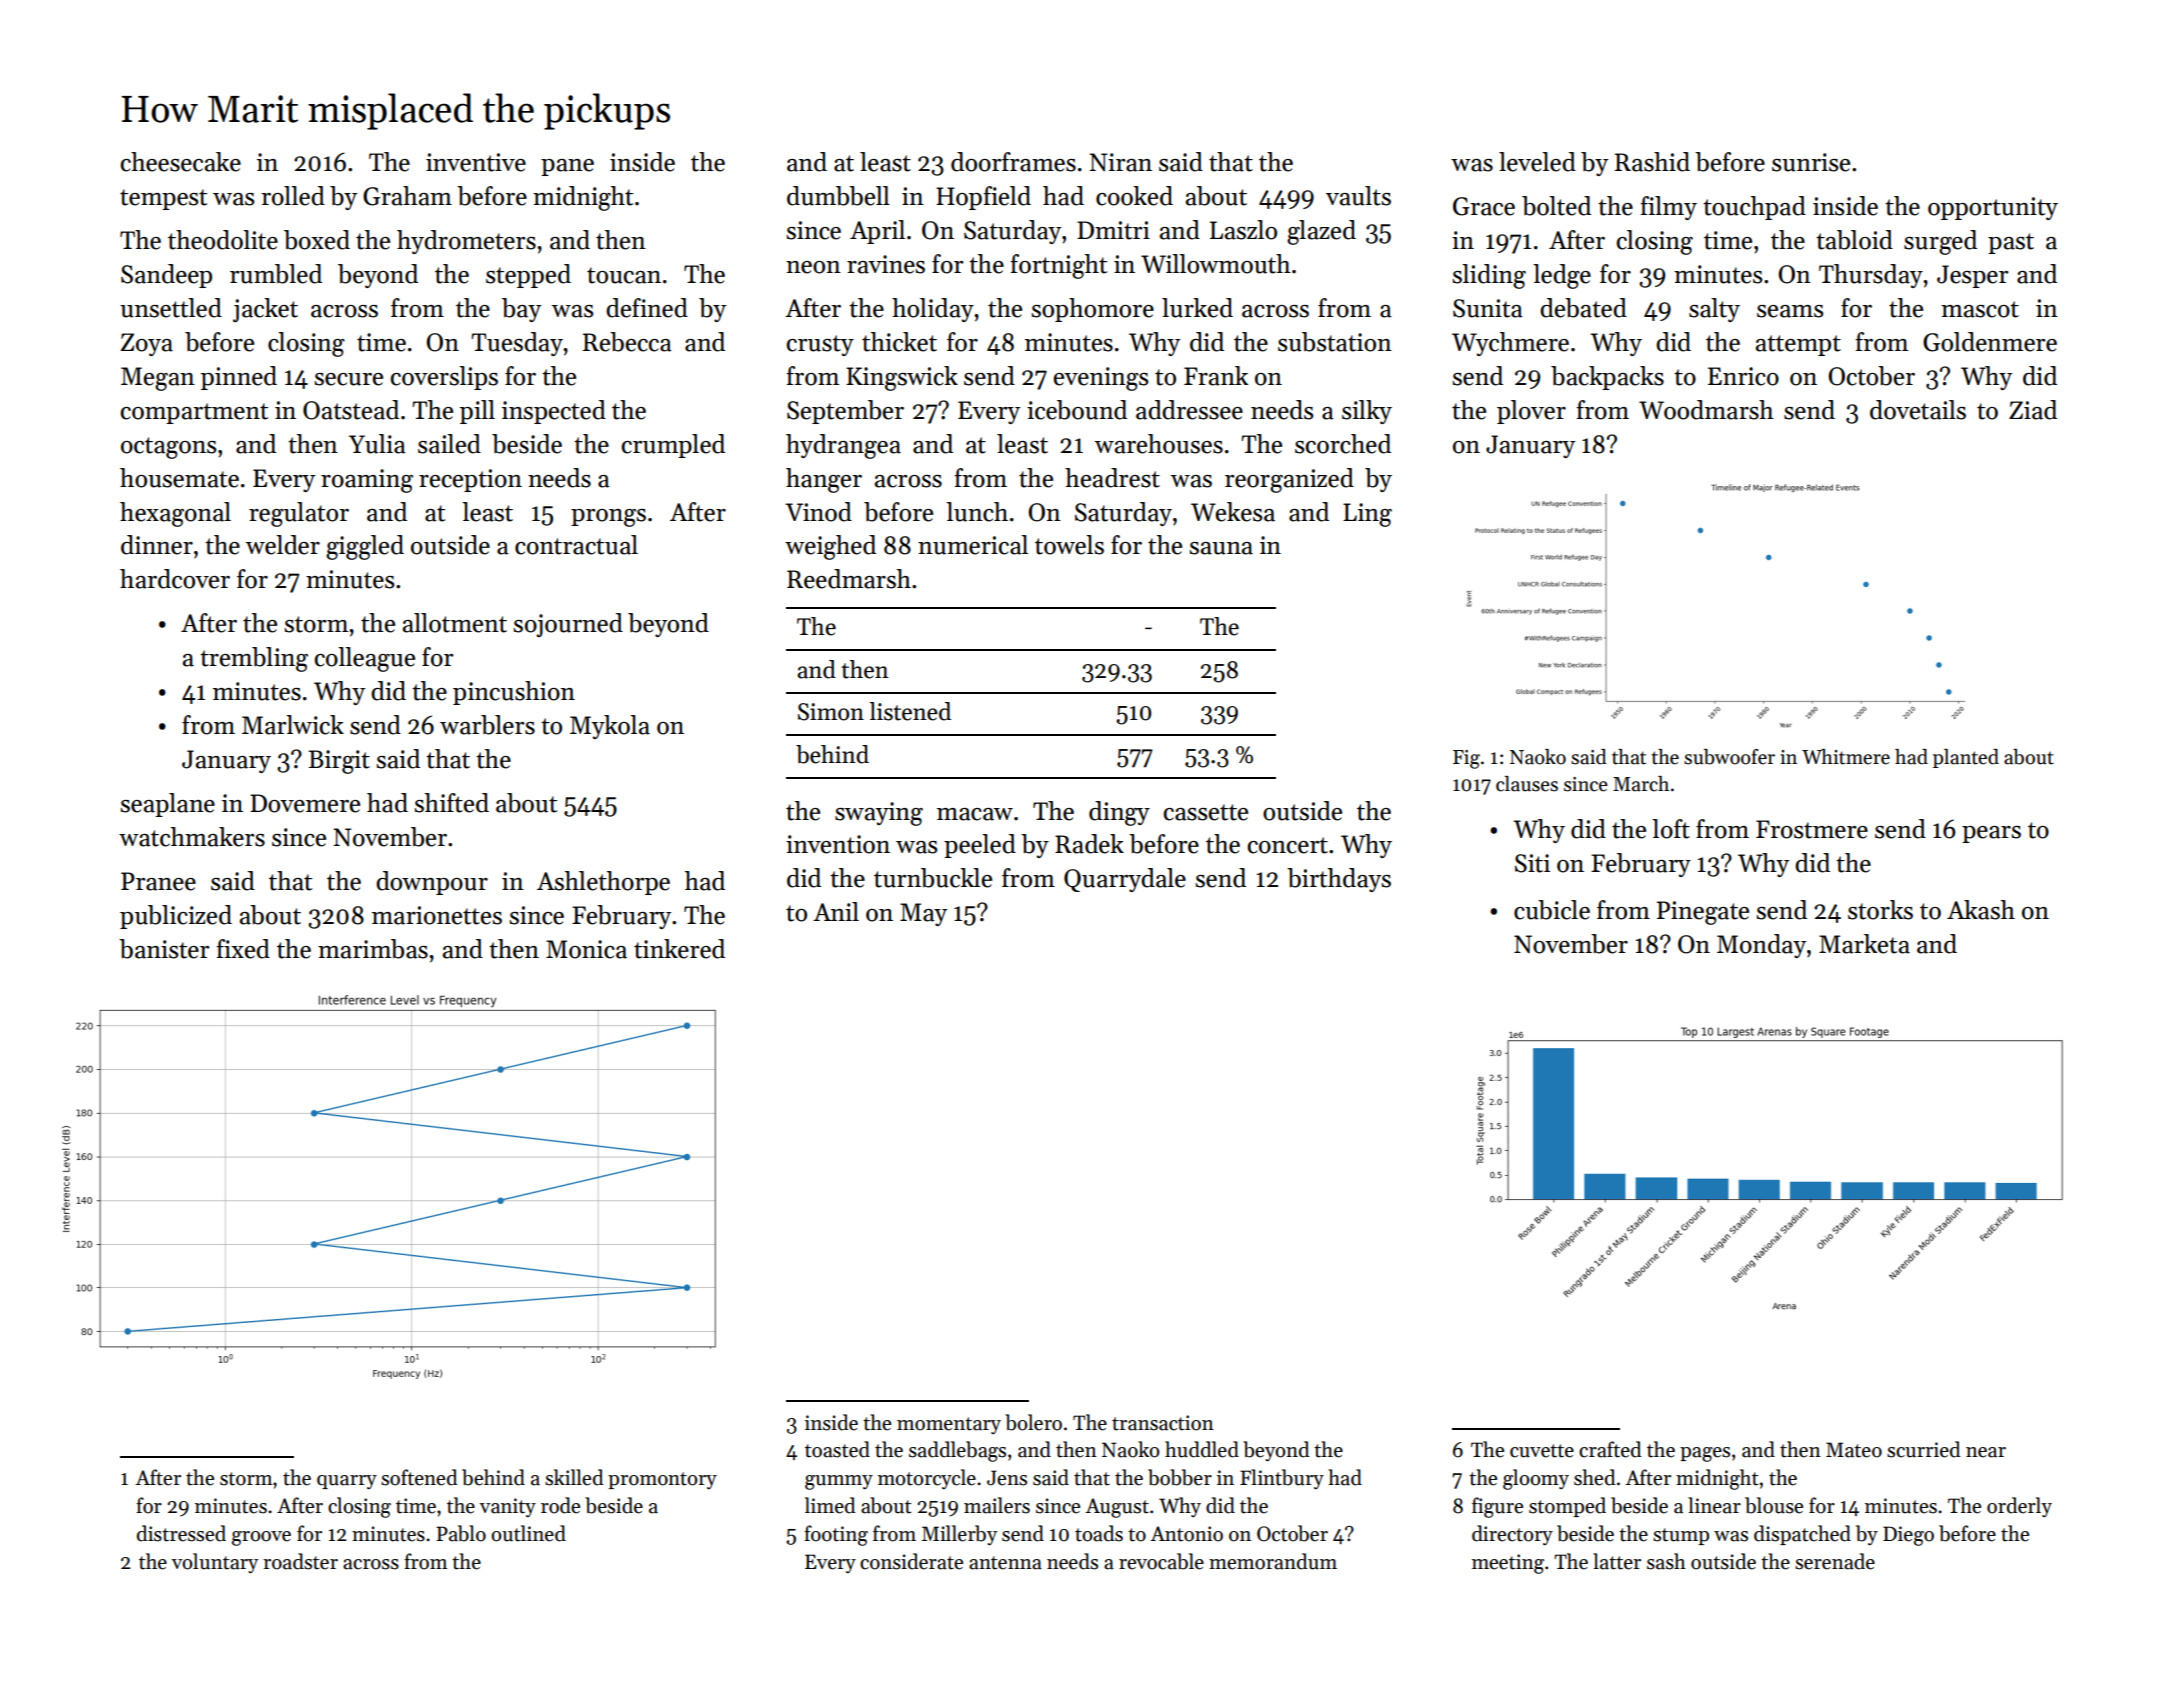 The image size is (2178, 1683). I want to click on scurried, so click(1923, 1449).
